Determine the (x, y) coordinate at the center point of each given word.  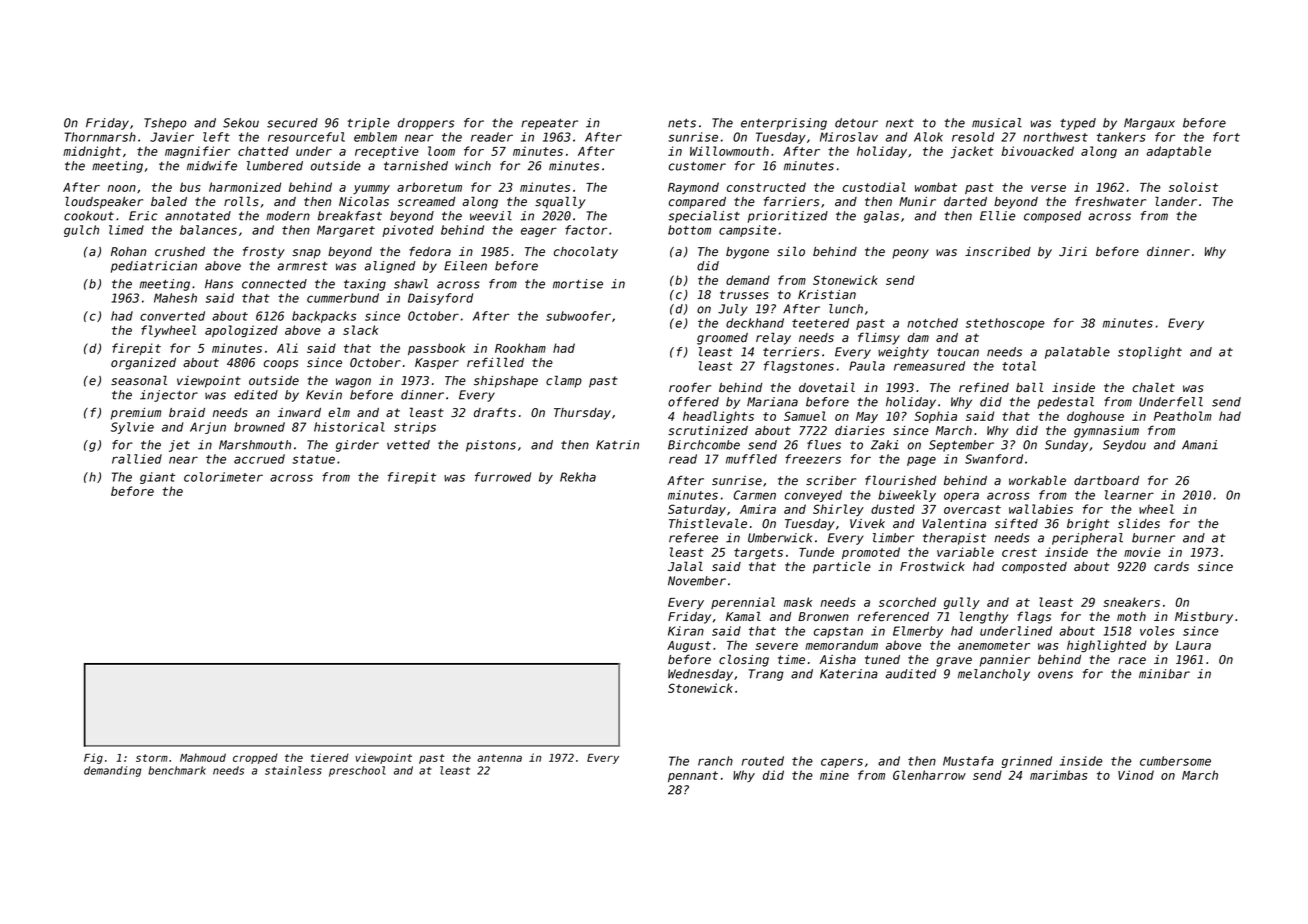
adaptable (1179, 152)
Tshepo (165, 124)
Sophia (935, 417)
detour (856, 123)
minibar (1164, 674)
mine (834, 775)
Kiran (686, 631)
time (791, 660)
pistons (491, 446)
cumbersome (1175, 761)
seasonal (139, 380)
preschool (357, 771)
